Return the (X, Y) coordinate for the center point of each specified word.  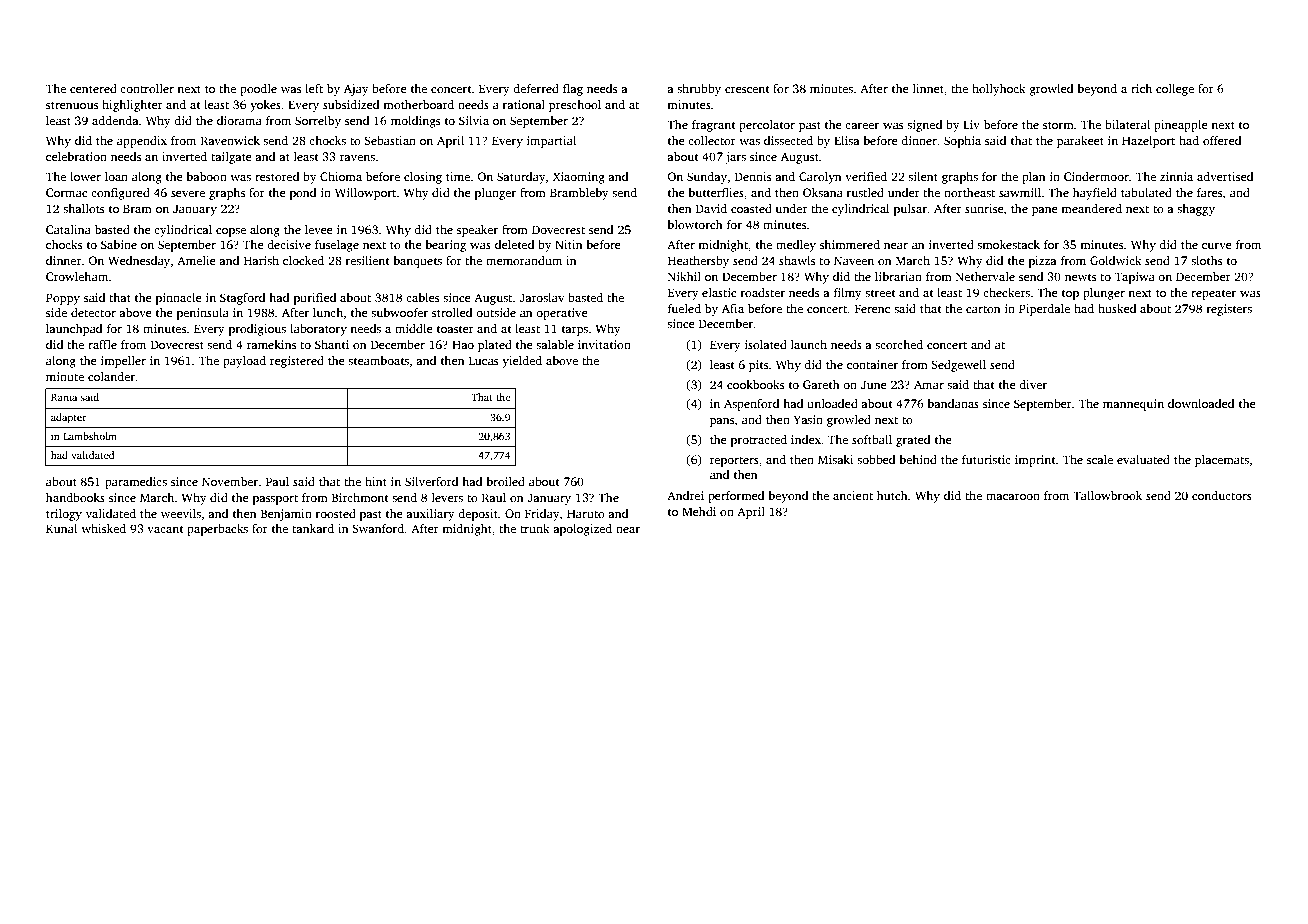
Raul (494, 497)
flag (573, 90)
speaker (477, 231)
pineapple (1181, 126)
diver (1033, 384)
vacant (165, 529)
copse (231, 232)
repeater (1213, 294)
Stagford (242, 299)
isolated (766, 344)
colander (112, 376)
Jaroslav (542, 297)
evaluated (1143, 459)
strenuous (72, 105)
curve (1217, 246)
